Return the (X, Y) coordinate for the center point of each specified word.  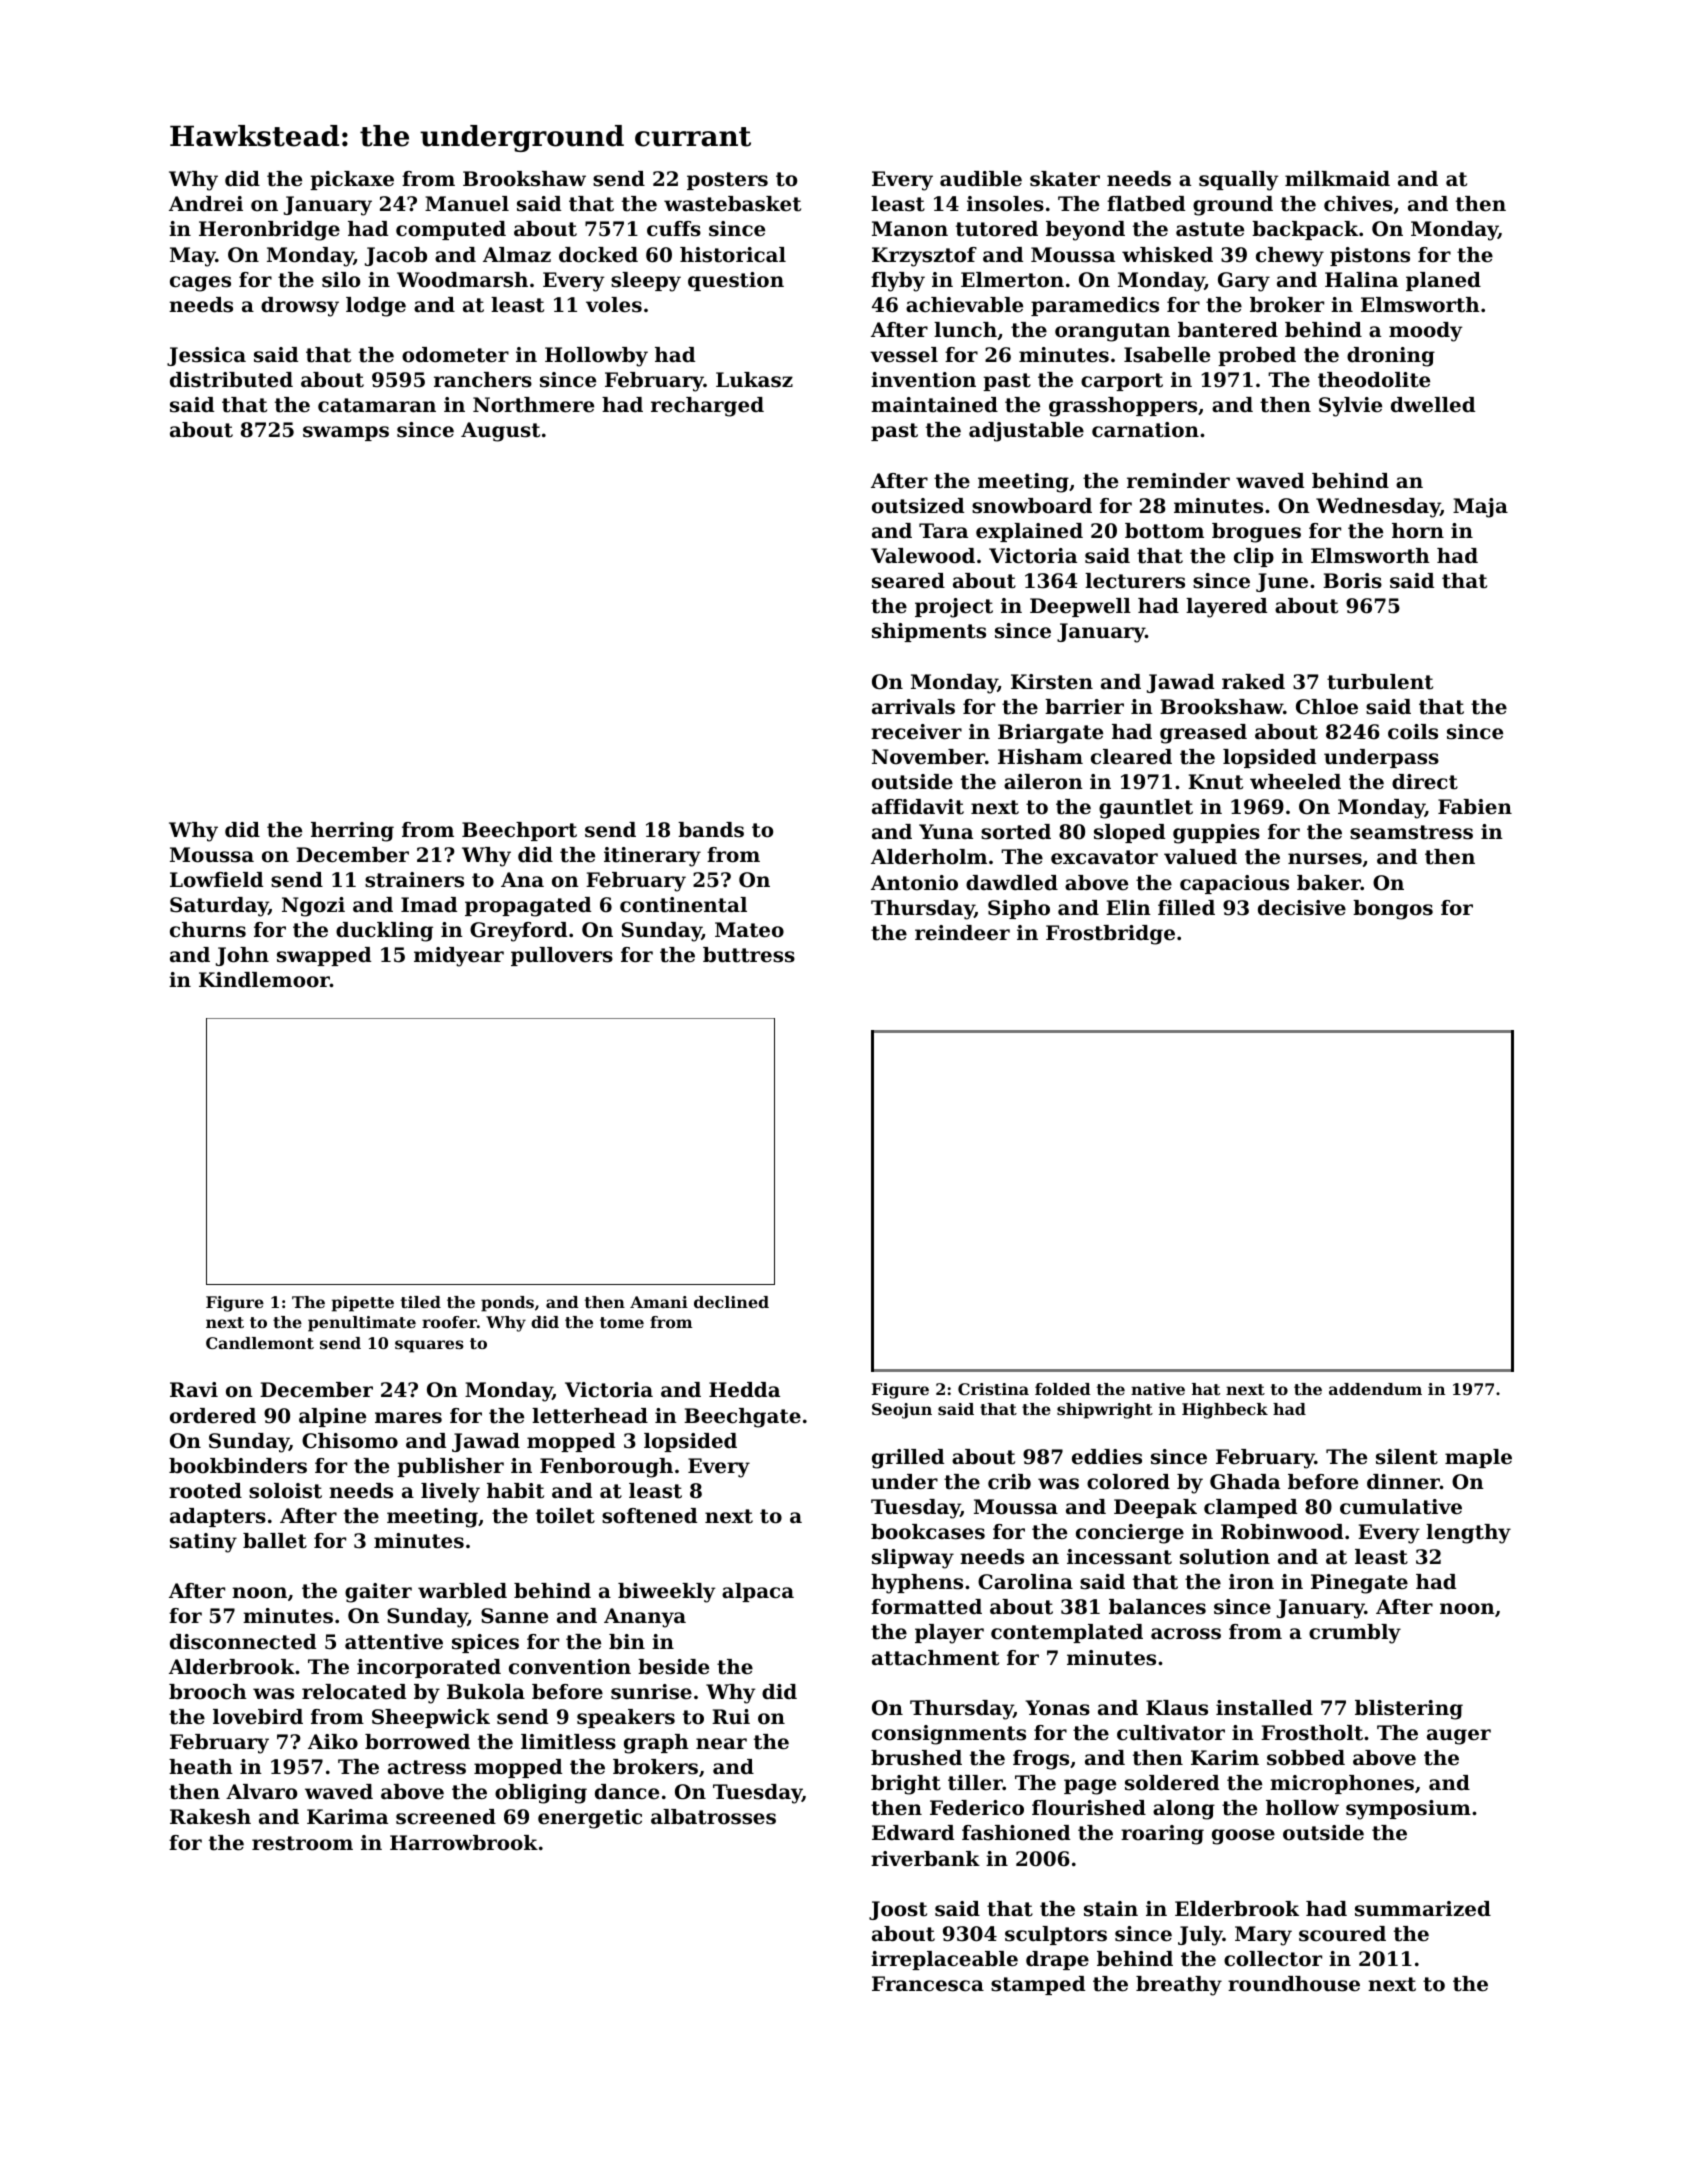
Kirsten (1052, 682)
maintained (934, 405)
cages (200, 284)
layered (1226, 608)
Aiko (333, 1742)
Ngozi (313, 907)
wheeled (1295, 782)
